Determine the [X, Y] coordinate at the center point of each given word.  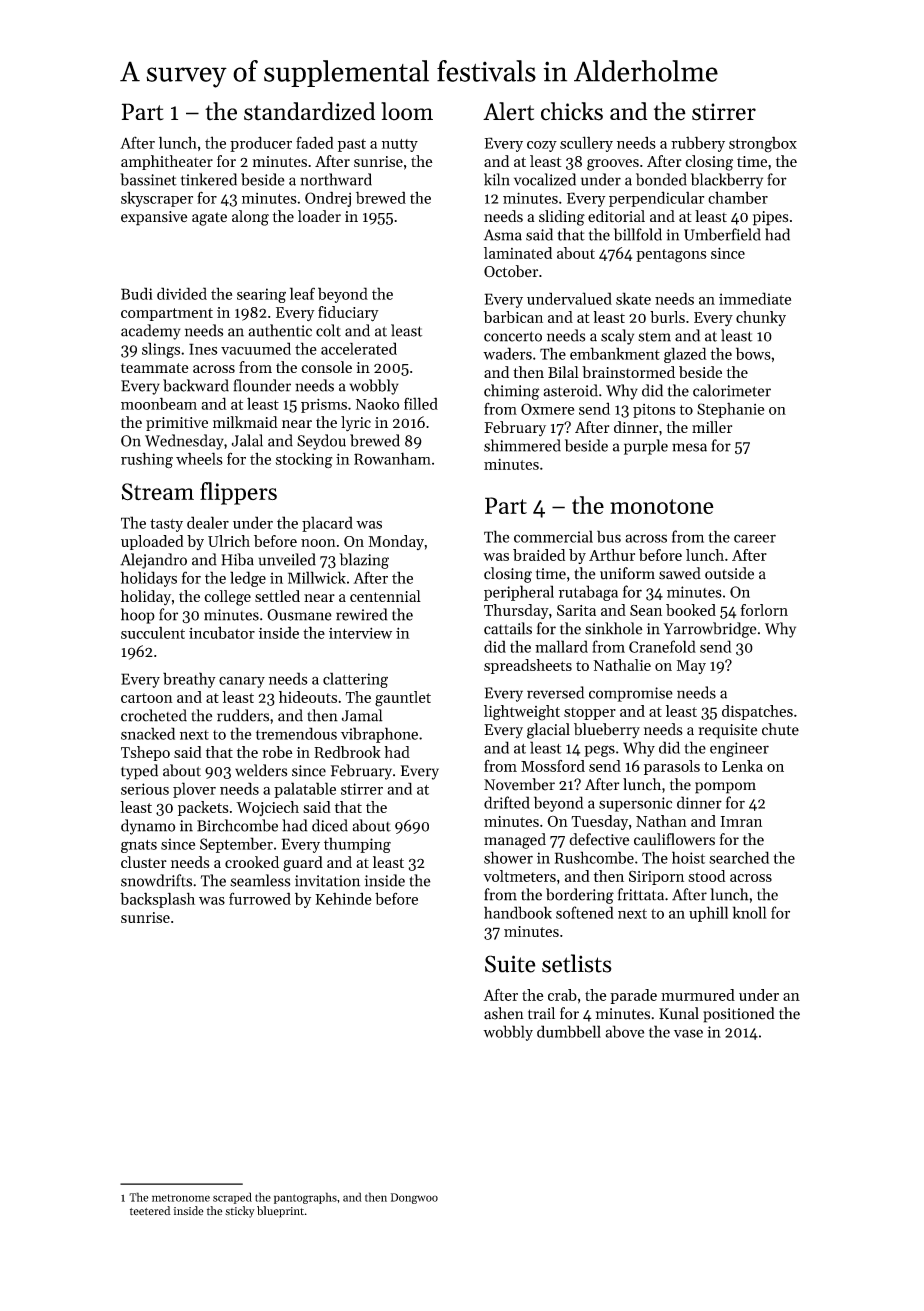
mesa [689, 447]
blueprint [280, 1212]
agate [209, 219]
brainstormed [628, 372]
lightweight [522, 713]
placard [327, 524]
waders [507, 353]
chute [780, 729]
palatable [305, 790]
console [326, 367]
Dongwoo [414, 1198]
